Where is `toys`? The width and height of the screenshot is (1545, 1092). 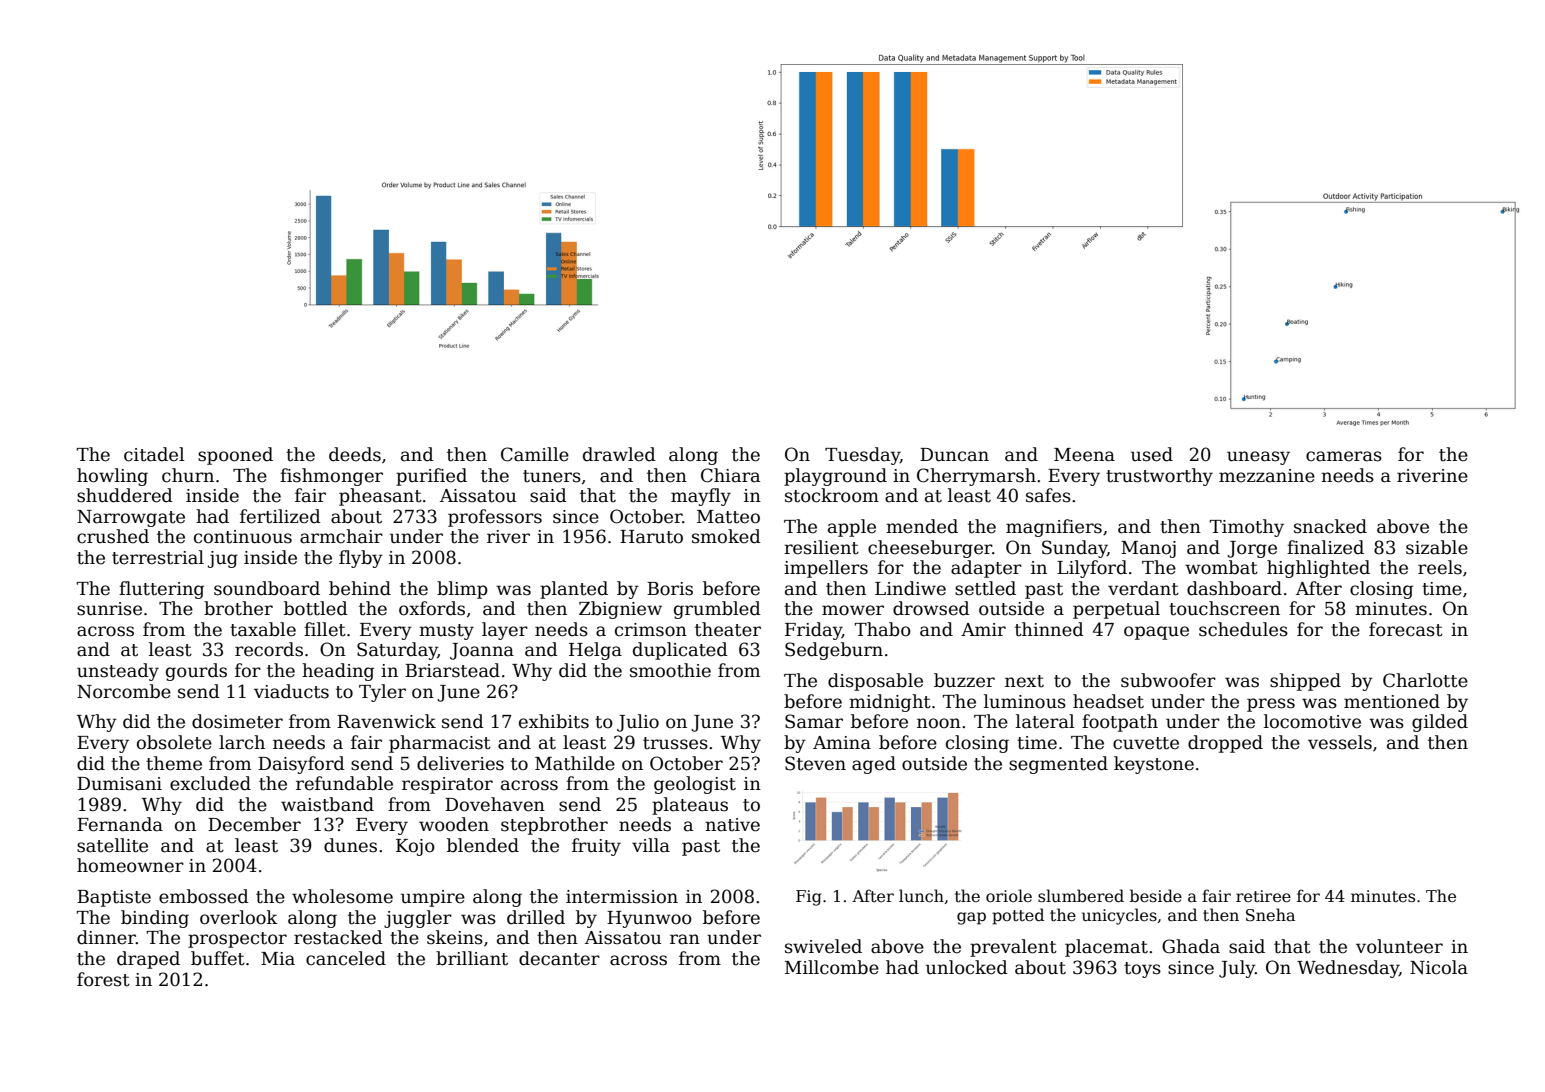
toys is located at coordinates (1142, 970).
